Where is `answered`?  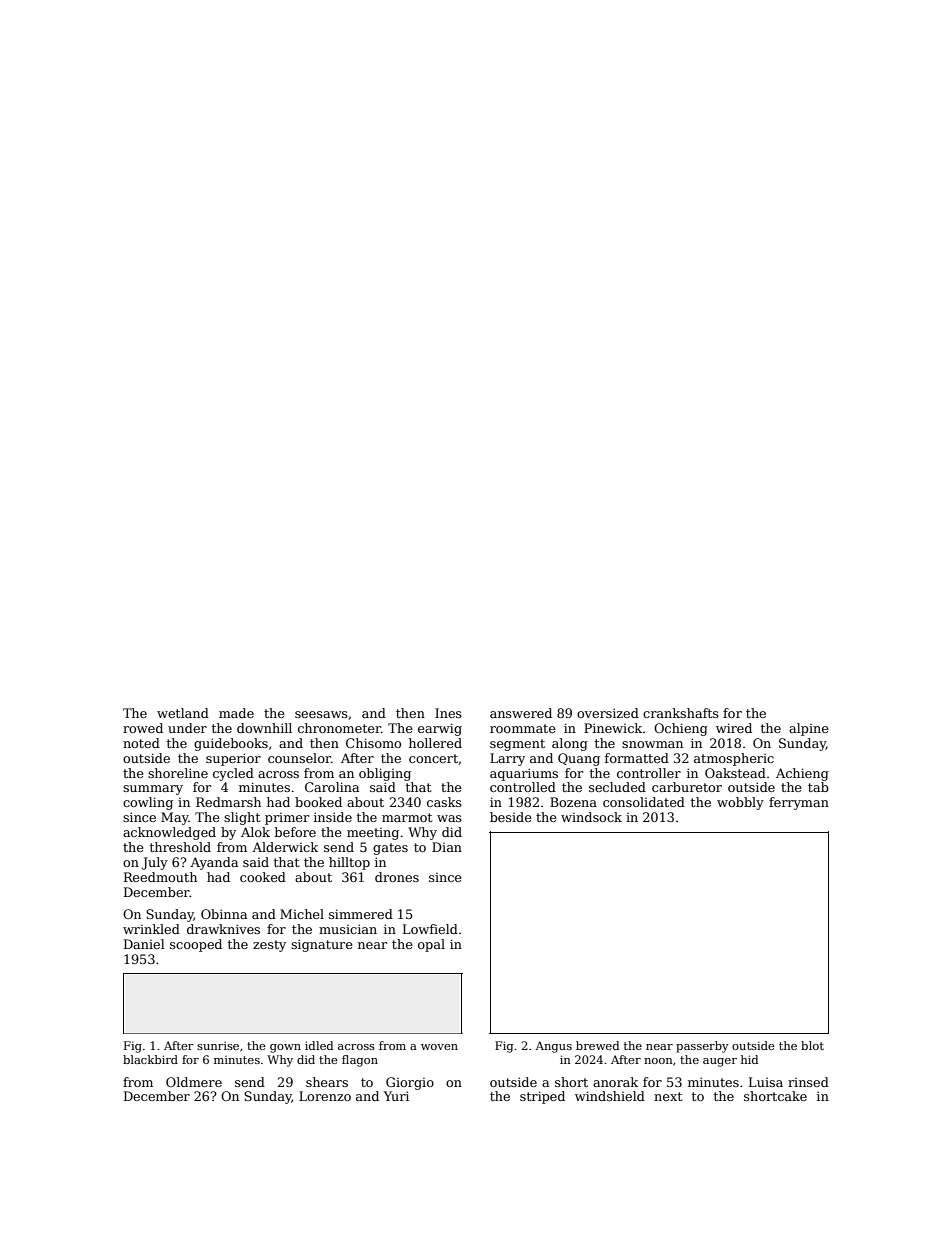
answered is located at coordinates (521, 713).
